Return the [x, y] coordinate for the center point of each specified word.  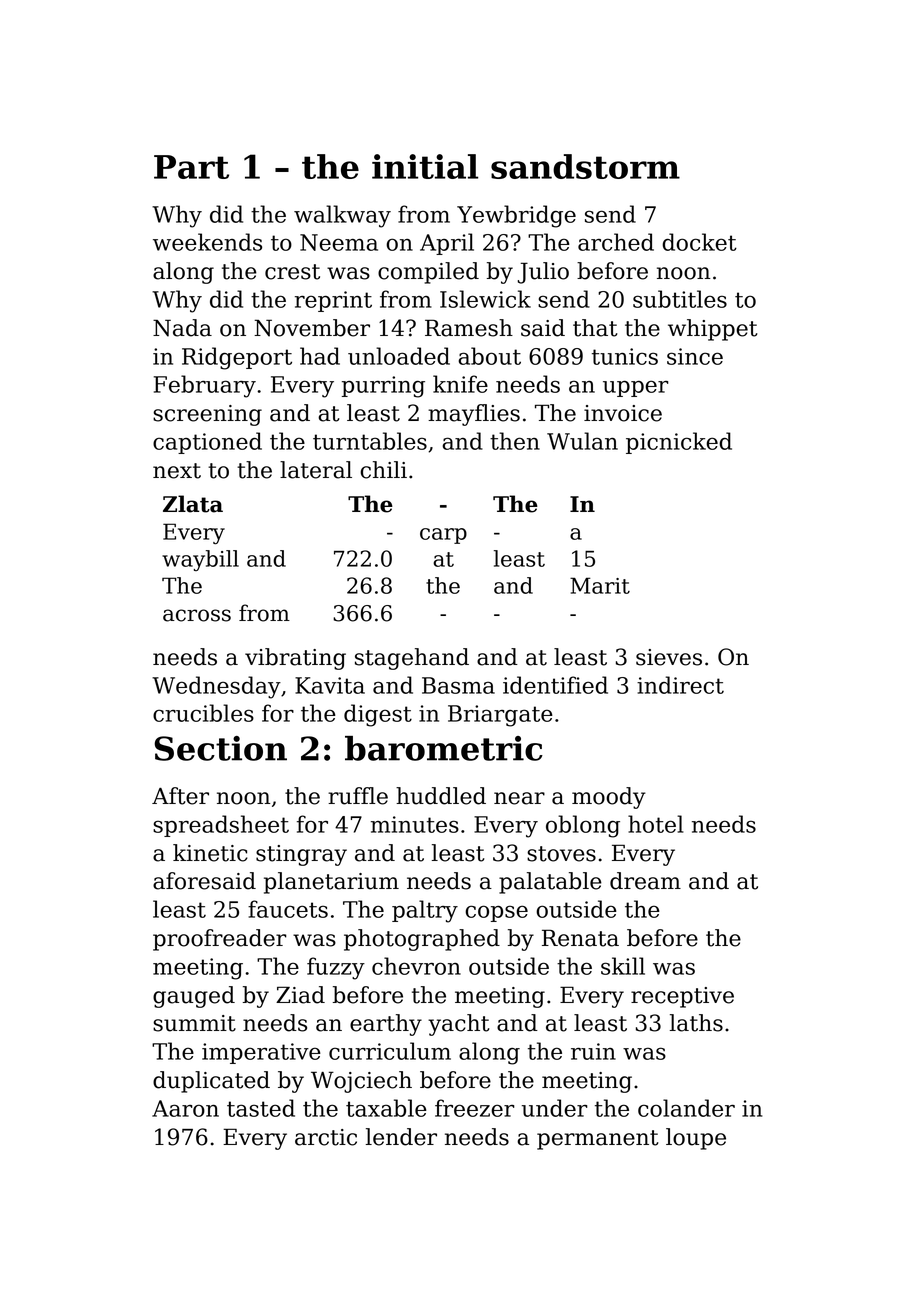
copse [496, 913]
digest [378, 715]
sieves [669, 657]
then [515, 441]
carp [443, 536]
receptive [682, 997]
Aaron [185, 1108]
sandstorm [585, 166]
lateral [316, 470]
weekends [207, 242]
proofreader [220, 940]
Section [220, 748]
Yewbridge [516, 216]
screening [207, 415]
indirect [680, 685]
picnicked [679, 443]
